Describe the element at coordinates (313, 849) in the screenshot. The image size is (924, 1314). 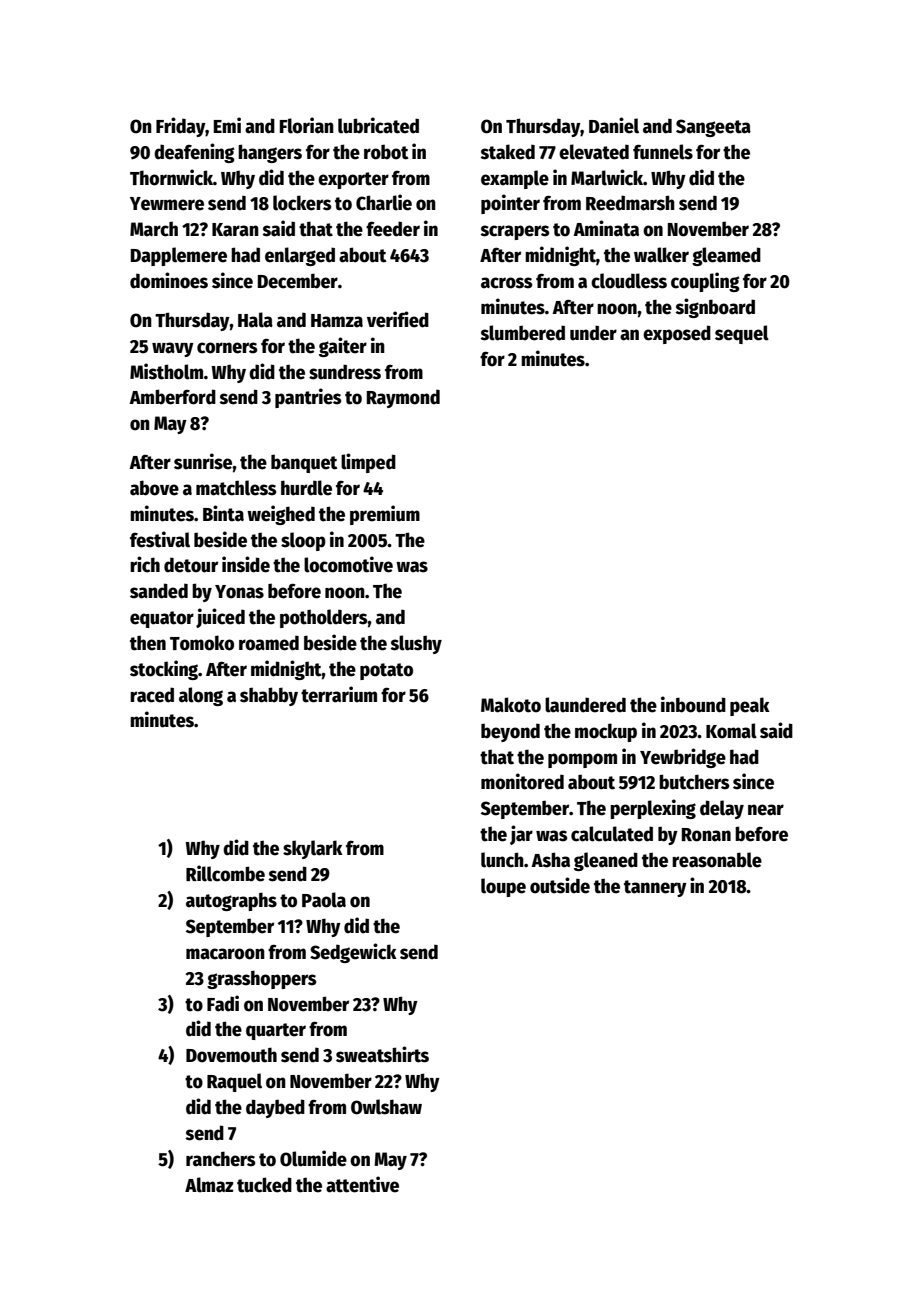
I see `skylark` at that location.
